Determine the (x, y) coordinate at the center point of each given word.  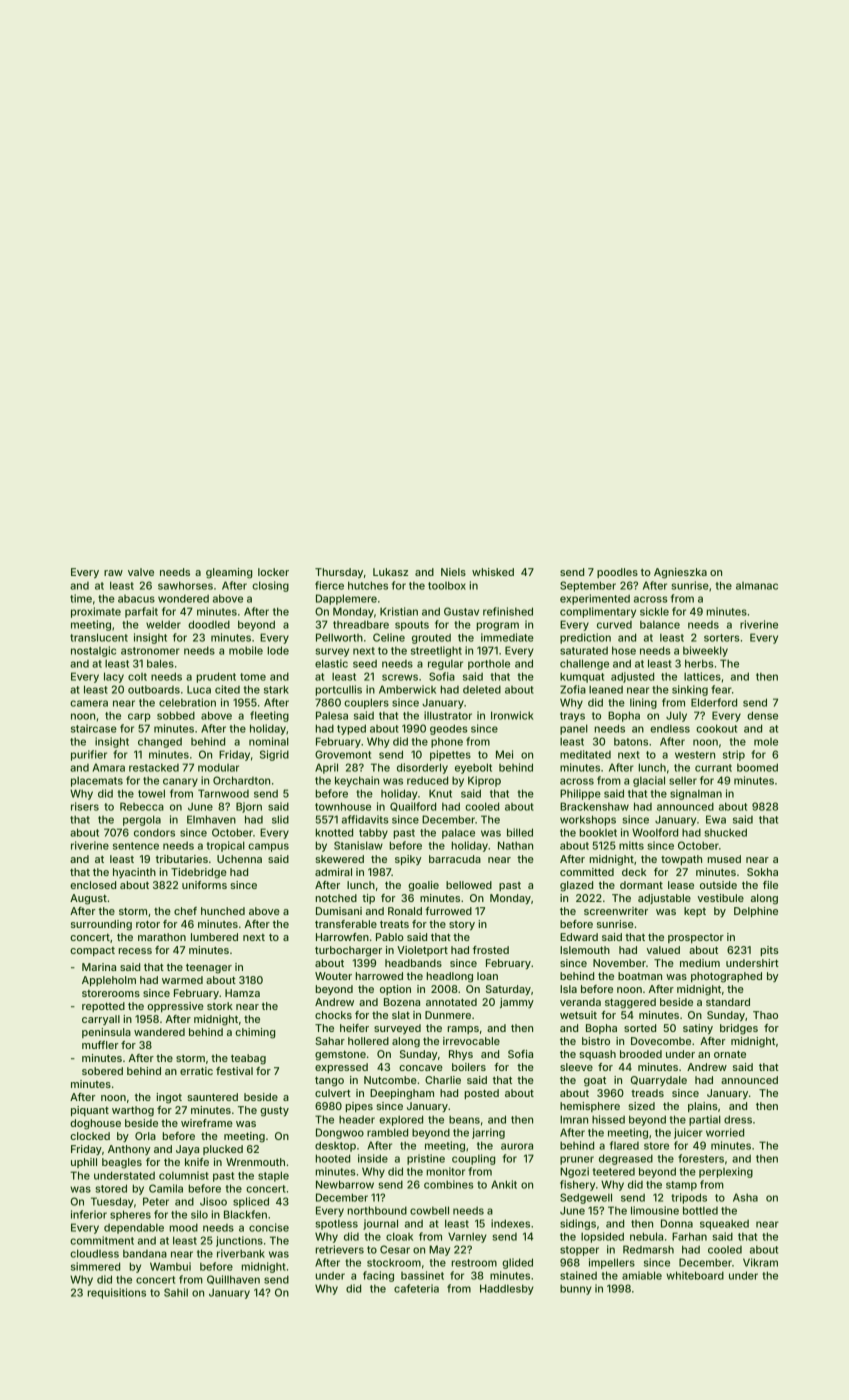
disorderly (422, 768)
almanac (757, 586)
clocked (90, 1136)
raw (113, 573)
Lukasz (390, 572)
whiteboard (695, 1275)
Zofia (573, 689)
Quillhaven (233, 1279)
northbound (377, 1210)
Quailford (413, 806)
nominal (269, 741)
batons (631, 741)
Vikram (760, 1262)
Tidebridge (199, 873)
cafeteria (416, 1288)
